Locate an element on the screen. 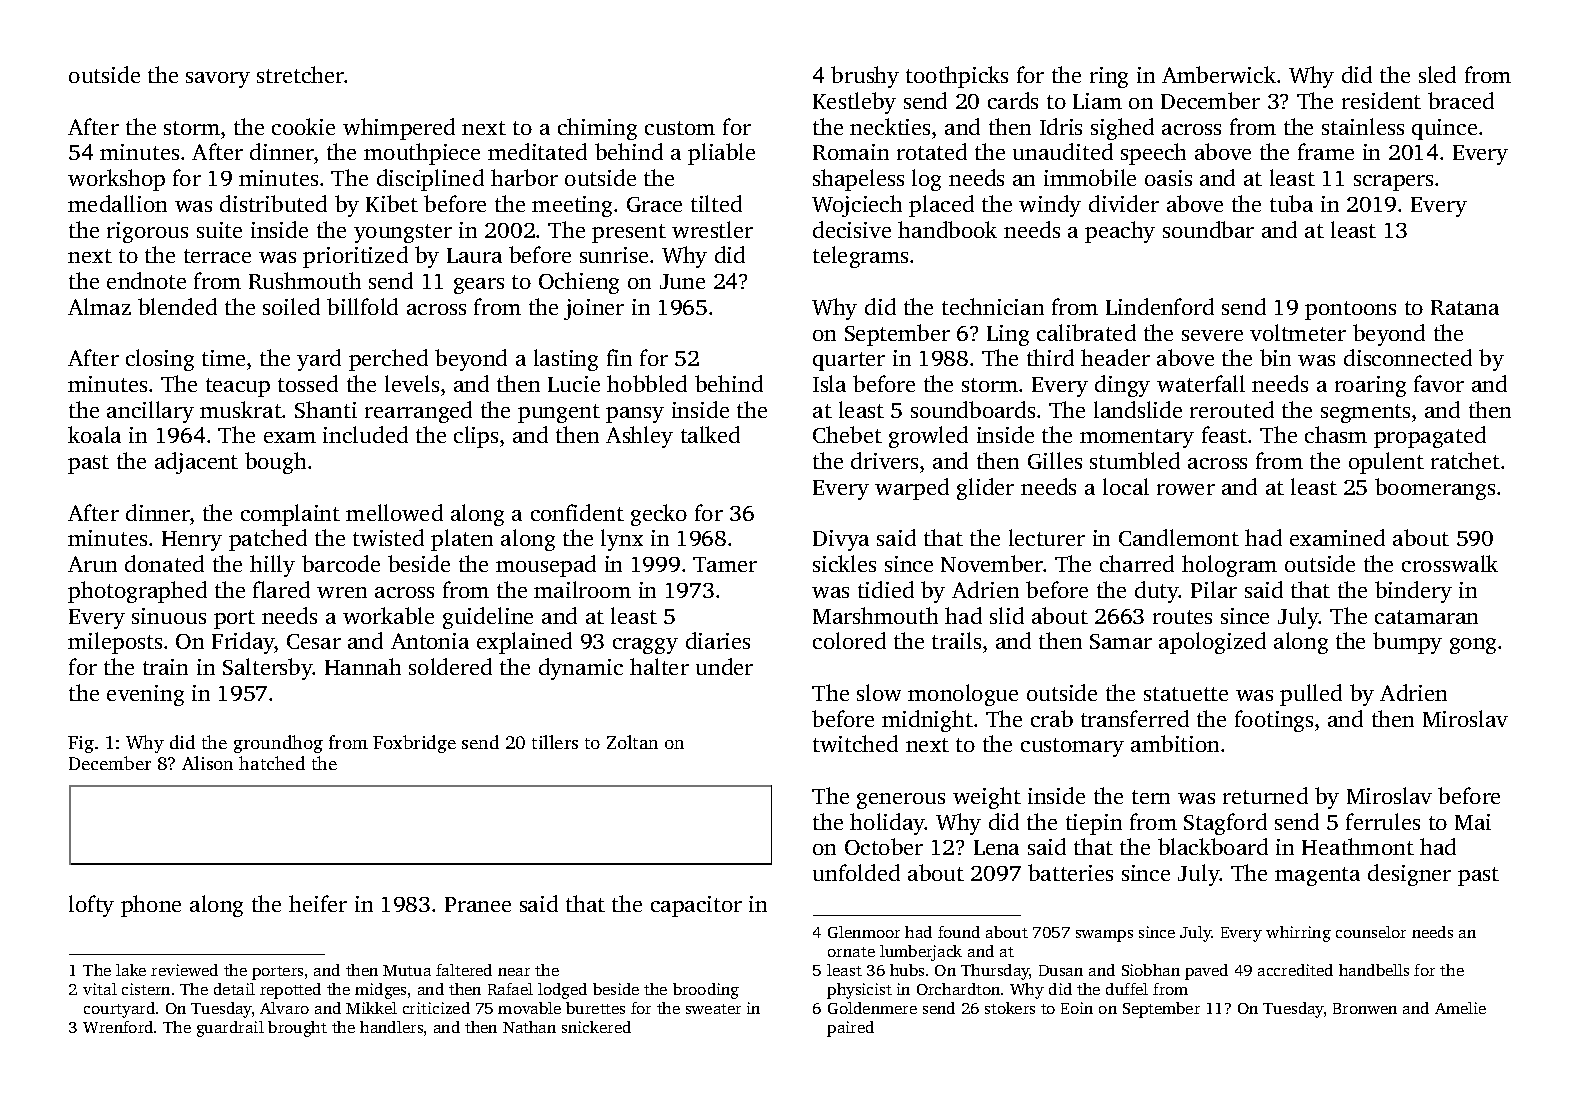 The width and height of the screenshot is (1585, 1120). placed is located at coordinates (941, 206).
